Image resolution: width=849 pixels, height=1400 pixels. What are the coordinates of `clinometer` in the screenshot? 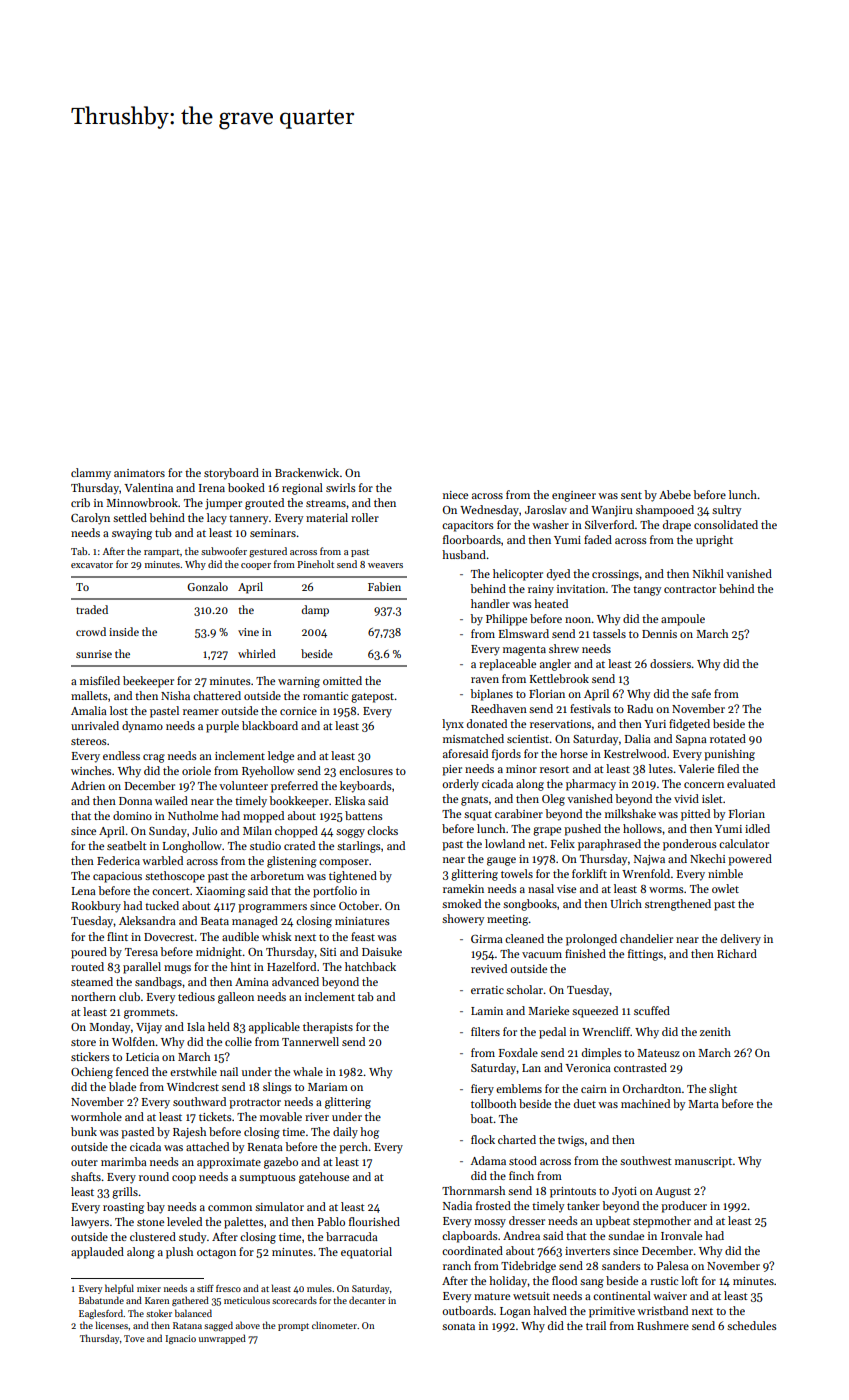 It's located at (334, 1325).
